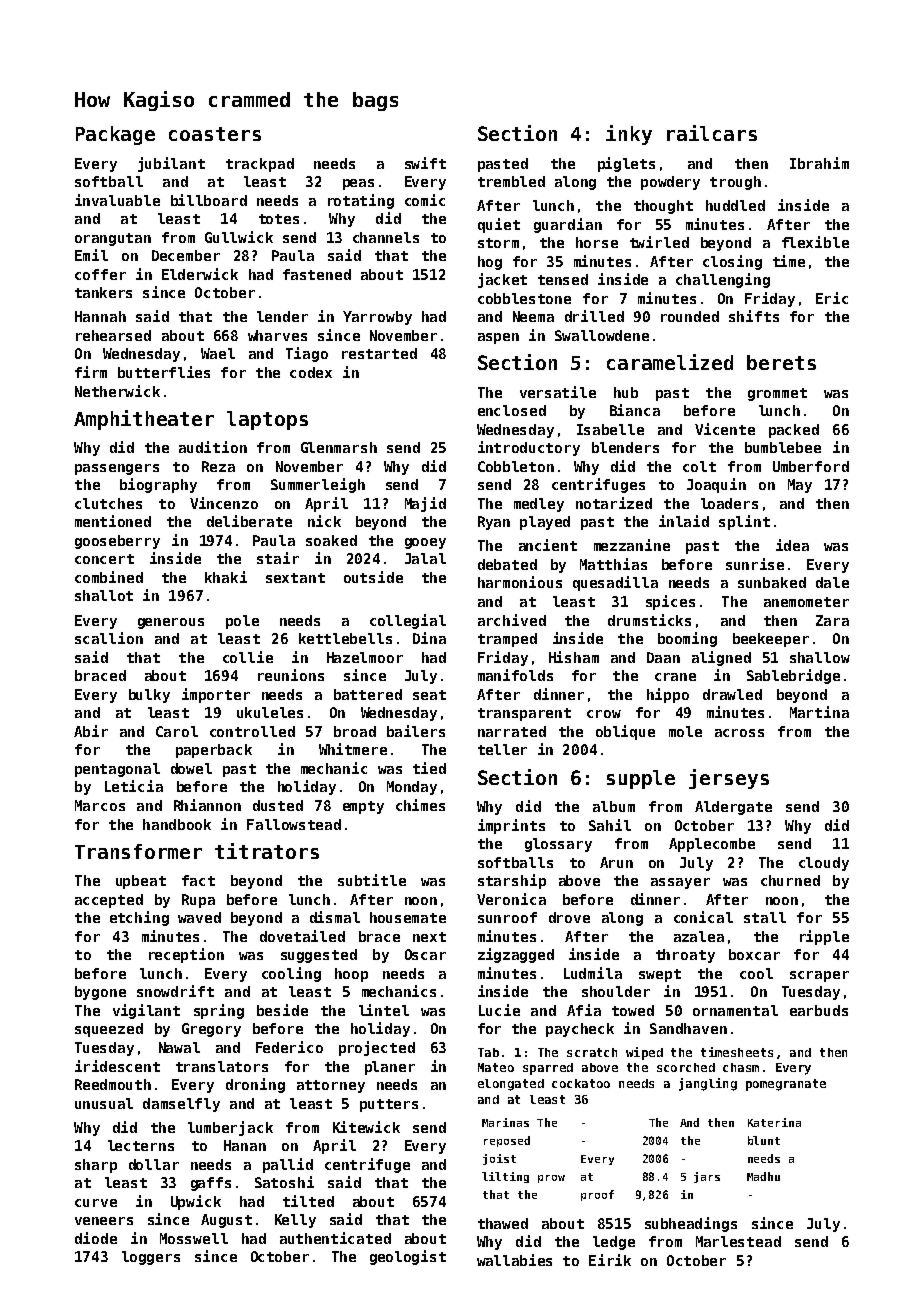 This screenshot has width=924, height=1308. What do you see at coordinates (687, 639) in the screenshot?
I see `booming` at bounding box center [687, 639].
